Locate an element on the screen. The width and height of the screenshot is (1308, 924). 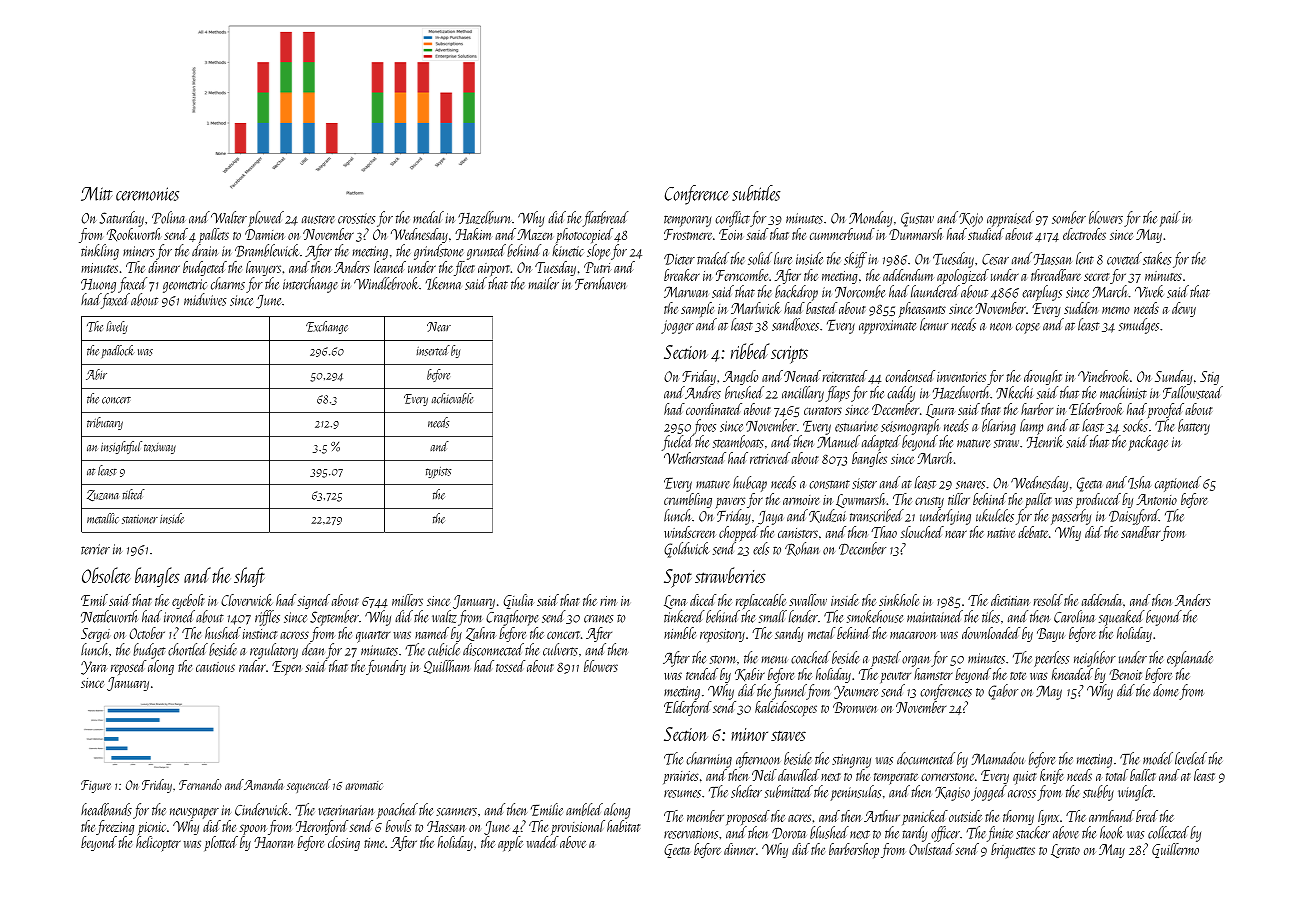
ceremonies is located at coordinates (147, 194).
